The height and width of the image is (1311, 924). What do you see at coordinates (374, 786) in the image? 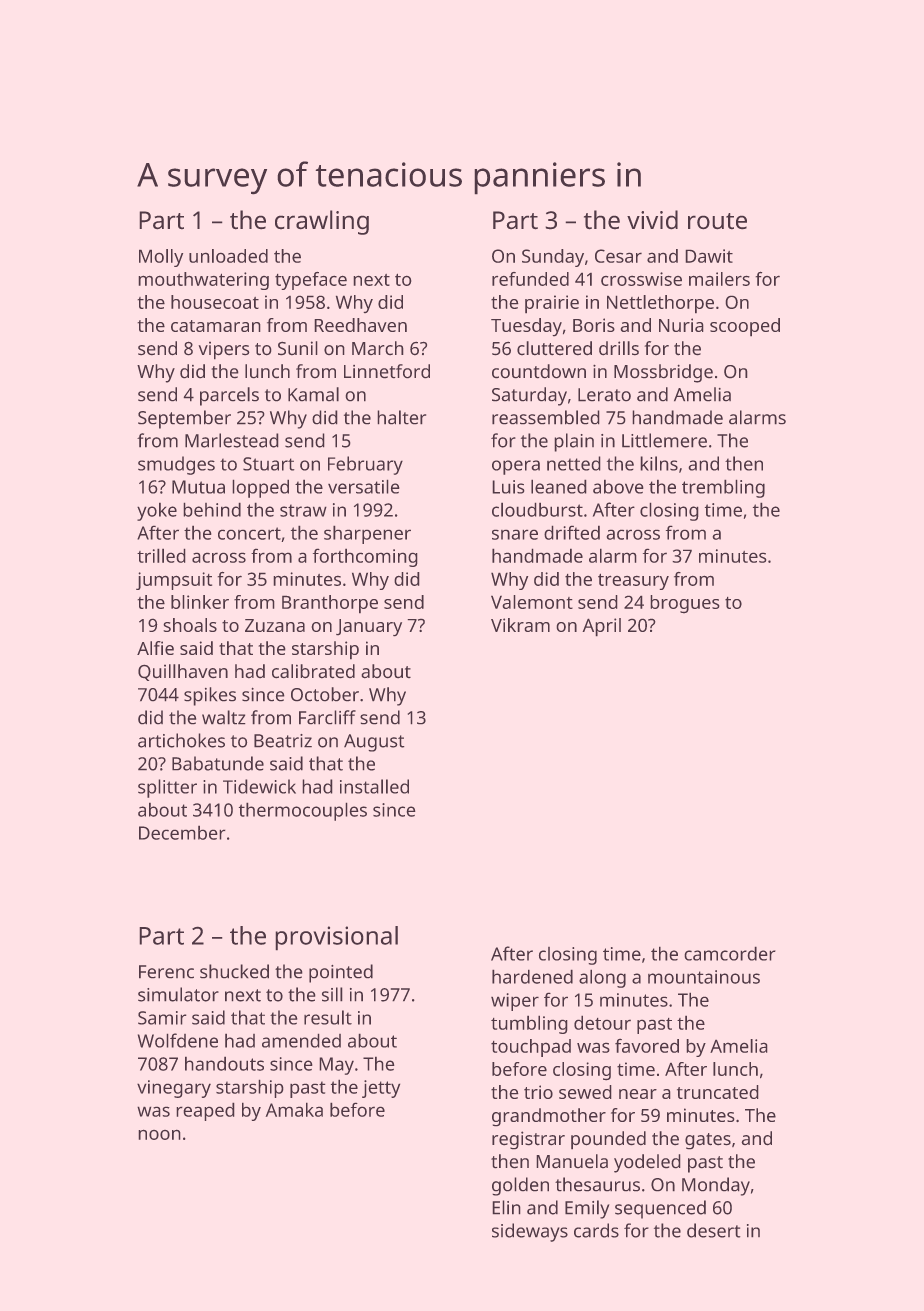
I see `installed` at bounding box center [374, 786].
